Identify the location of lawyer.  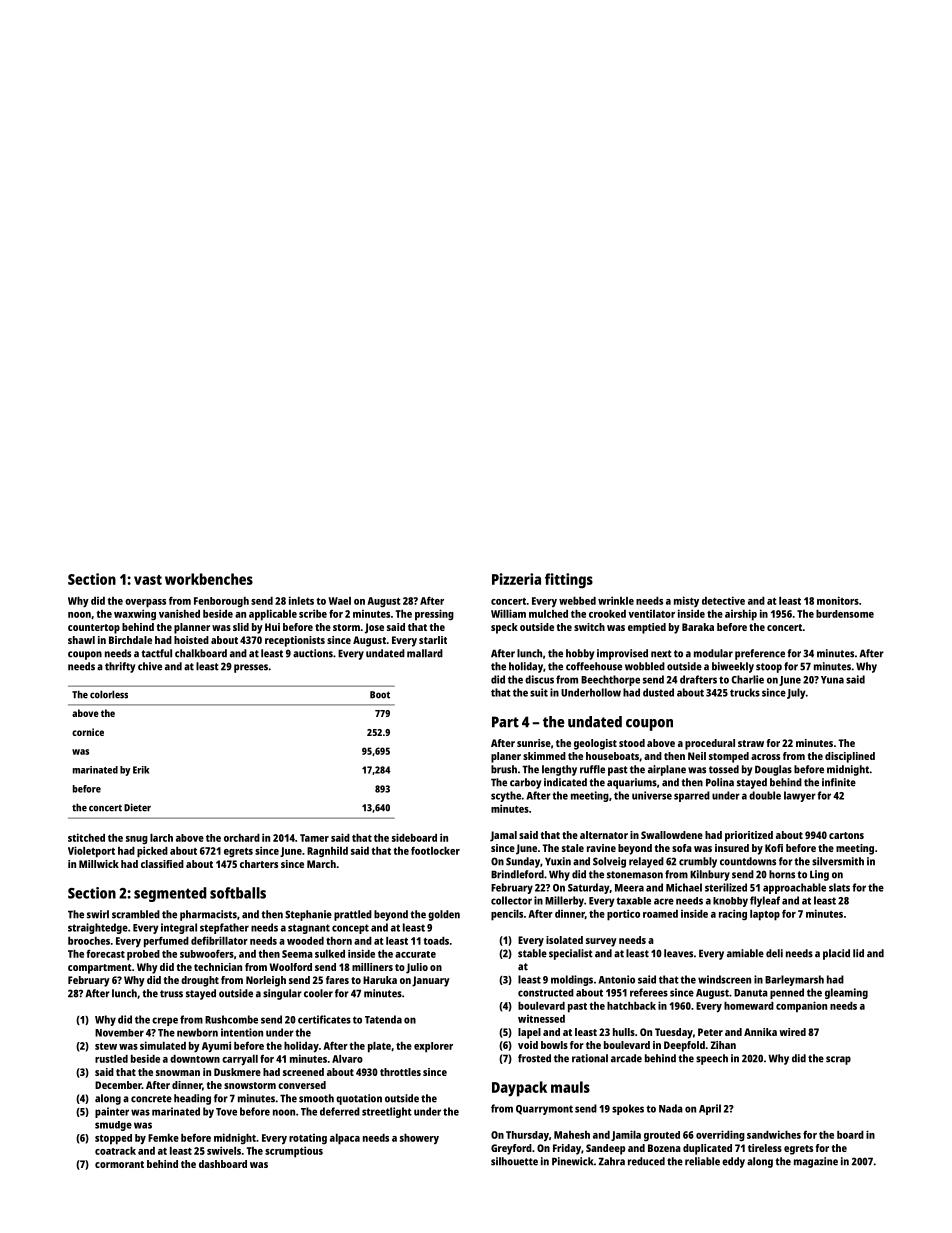
(800, 796).
